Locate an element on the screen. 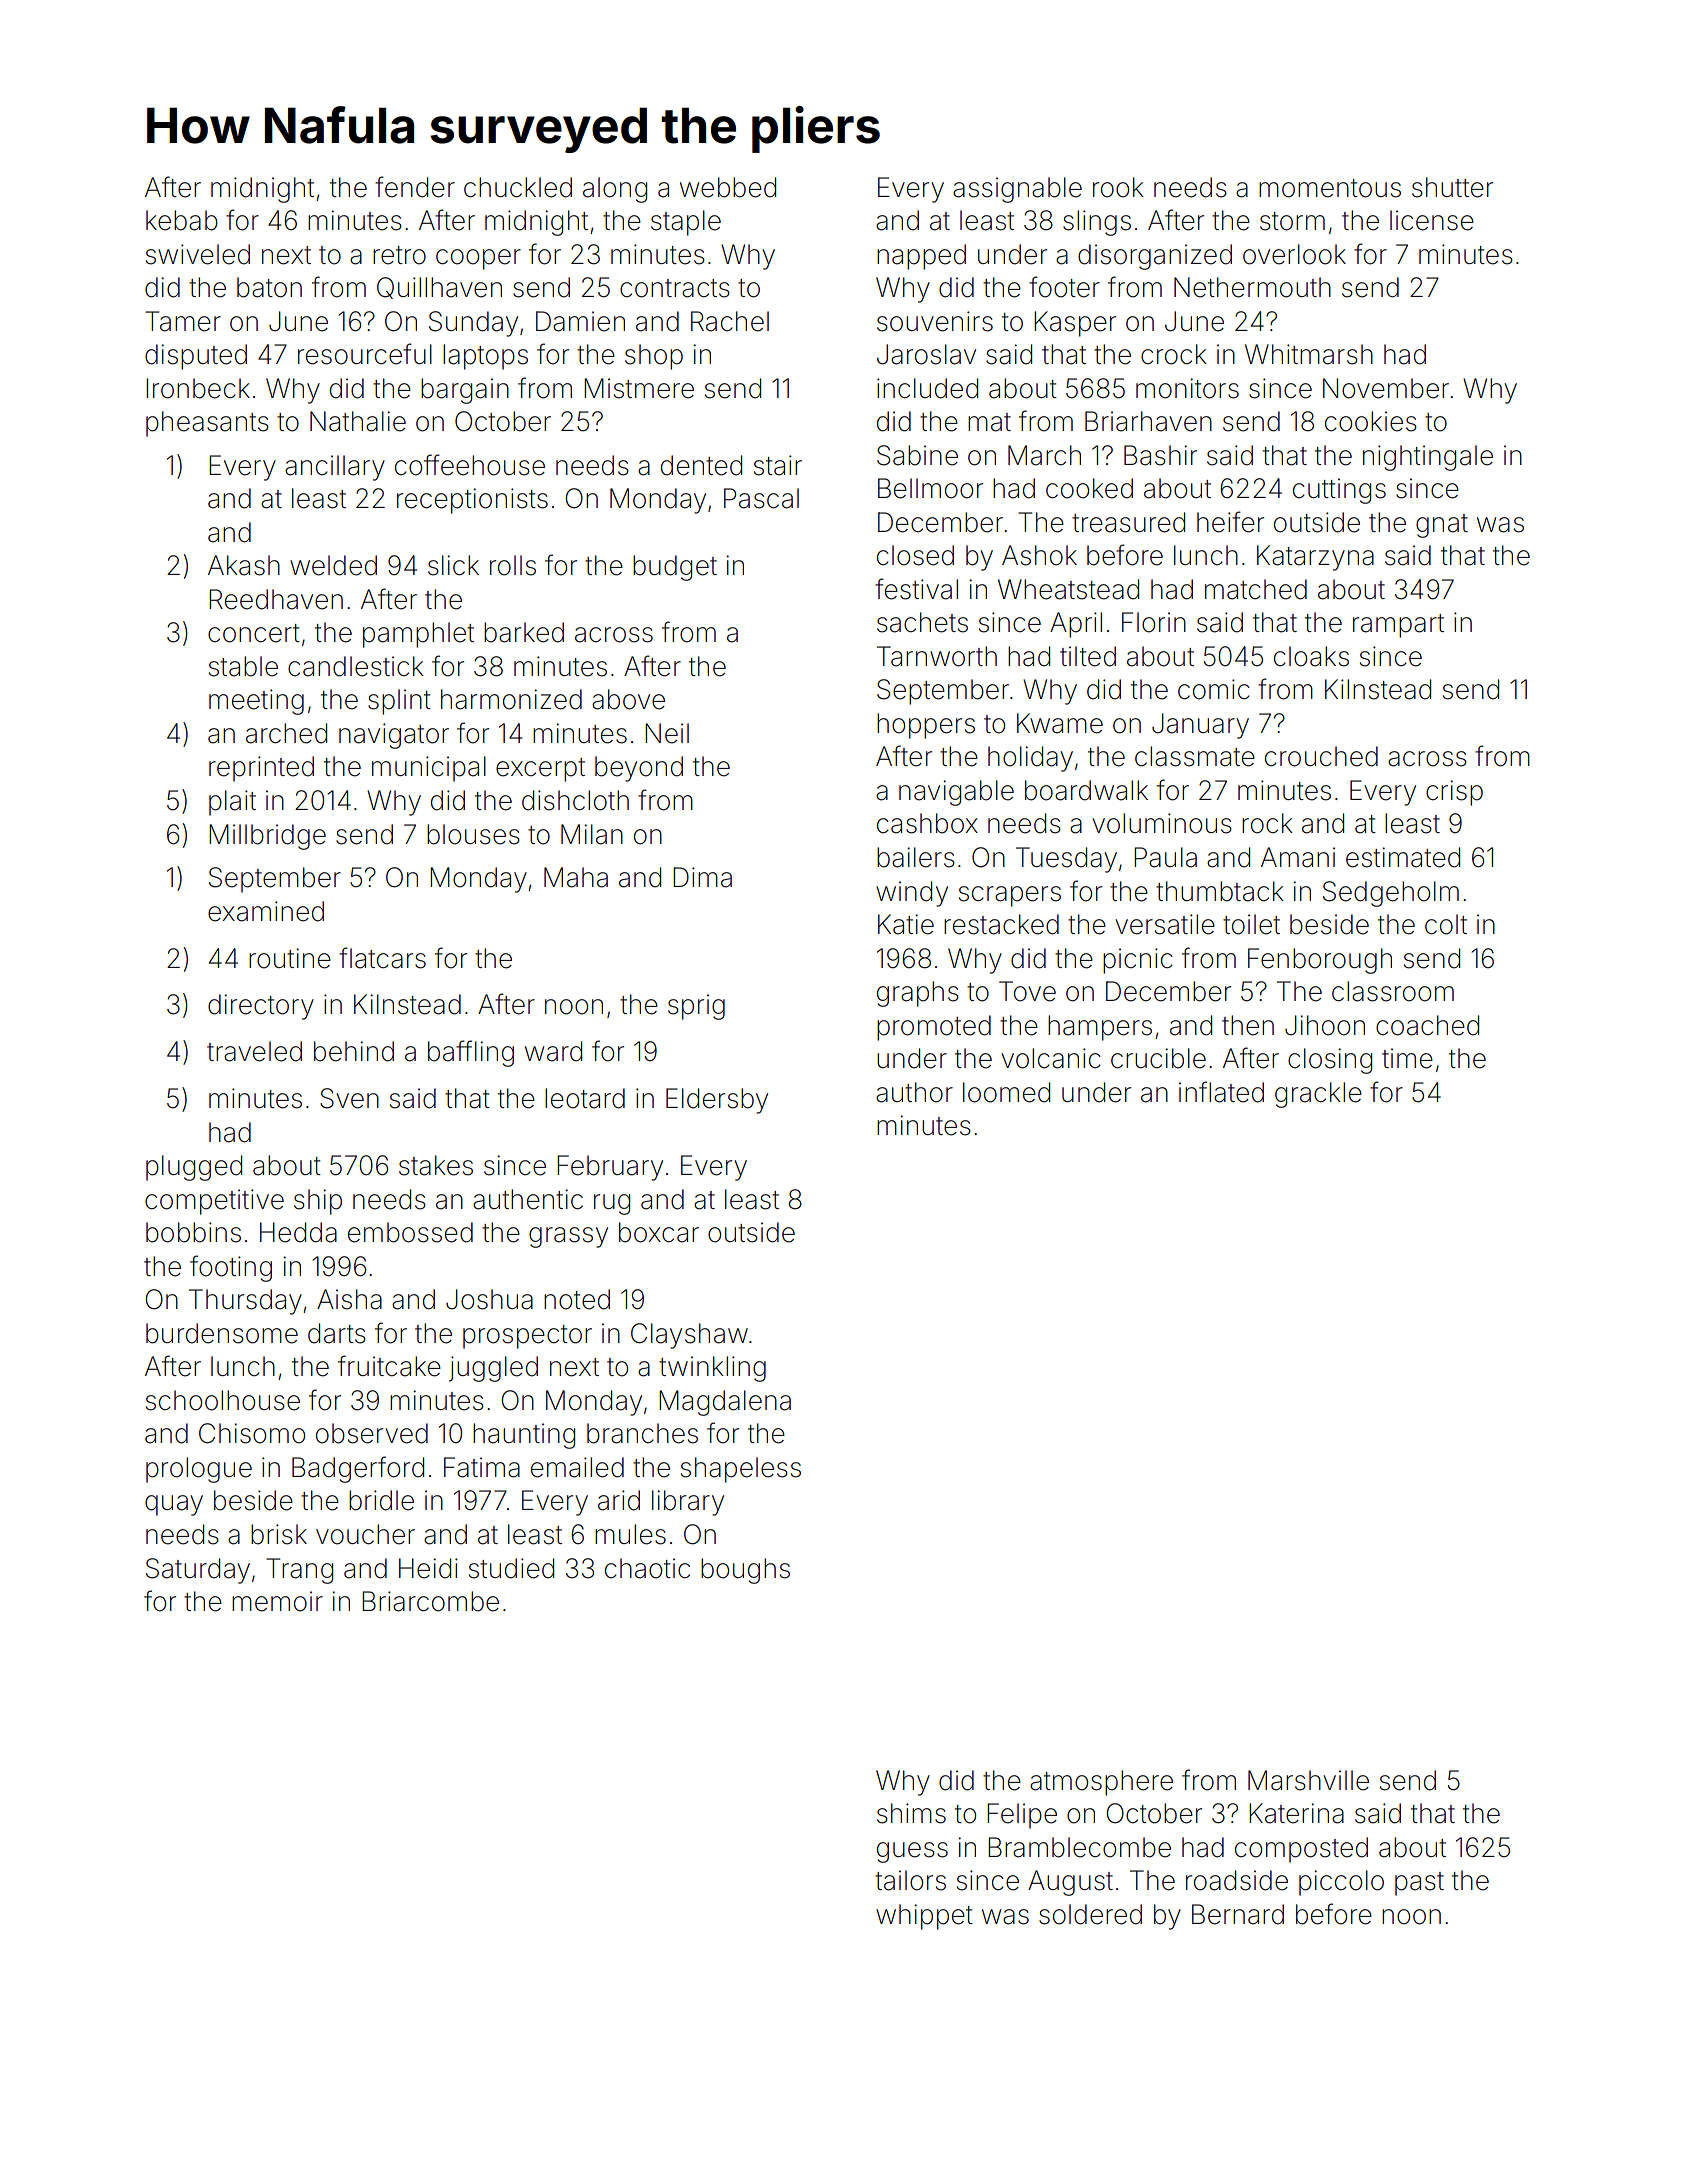  cloaks is located at coordinates (1311, 656).
